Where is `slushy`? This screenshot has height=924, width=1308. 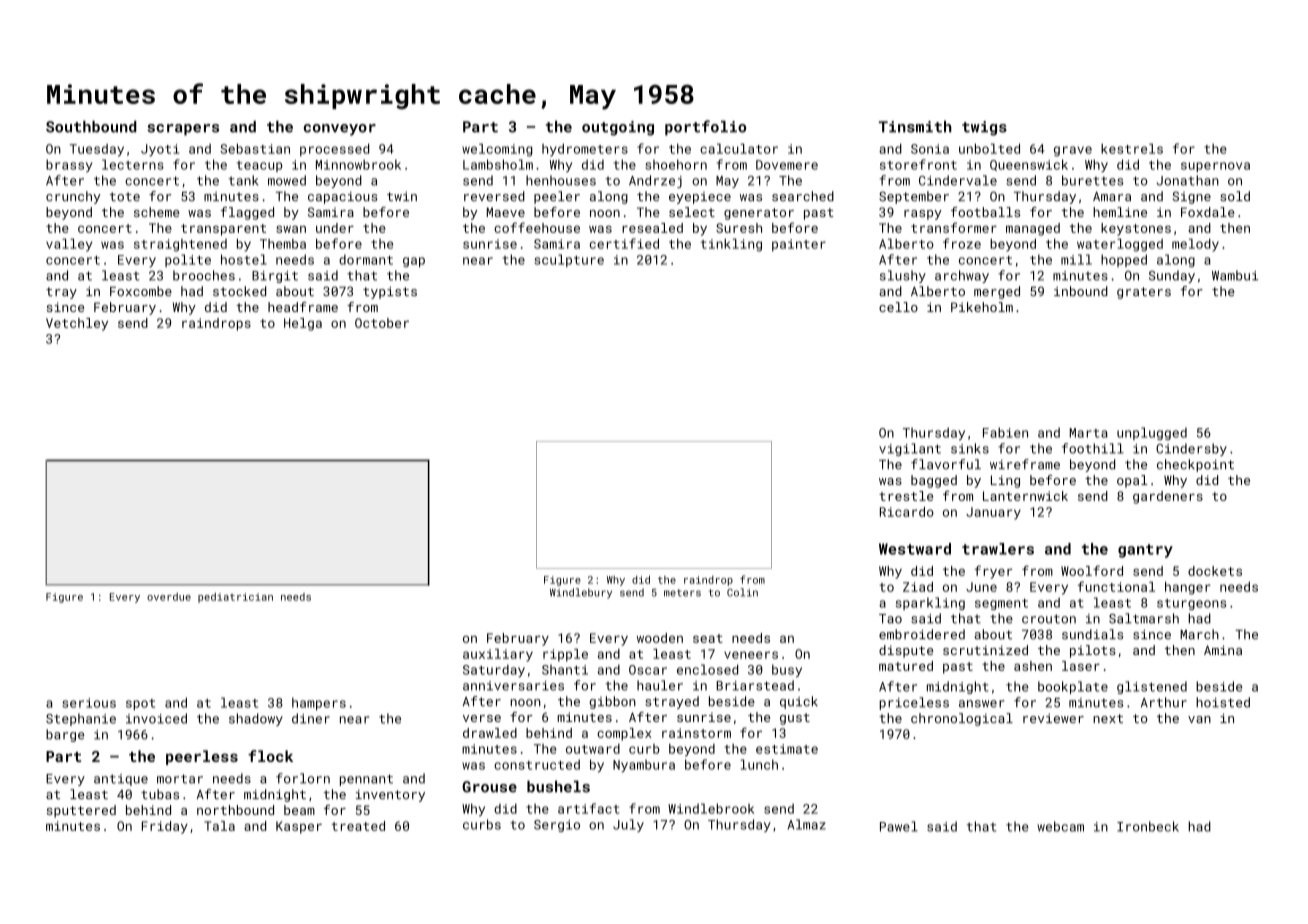
slushy is located at coordinates (903, 276).
